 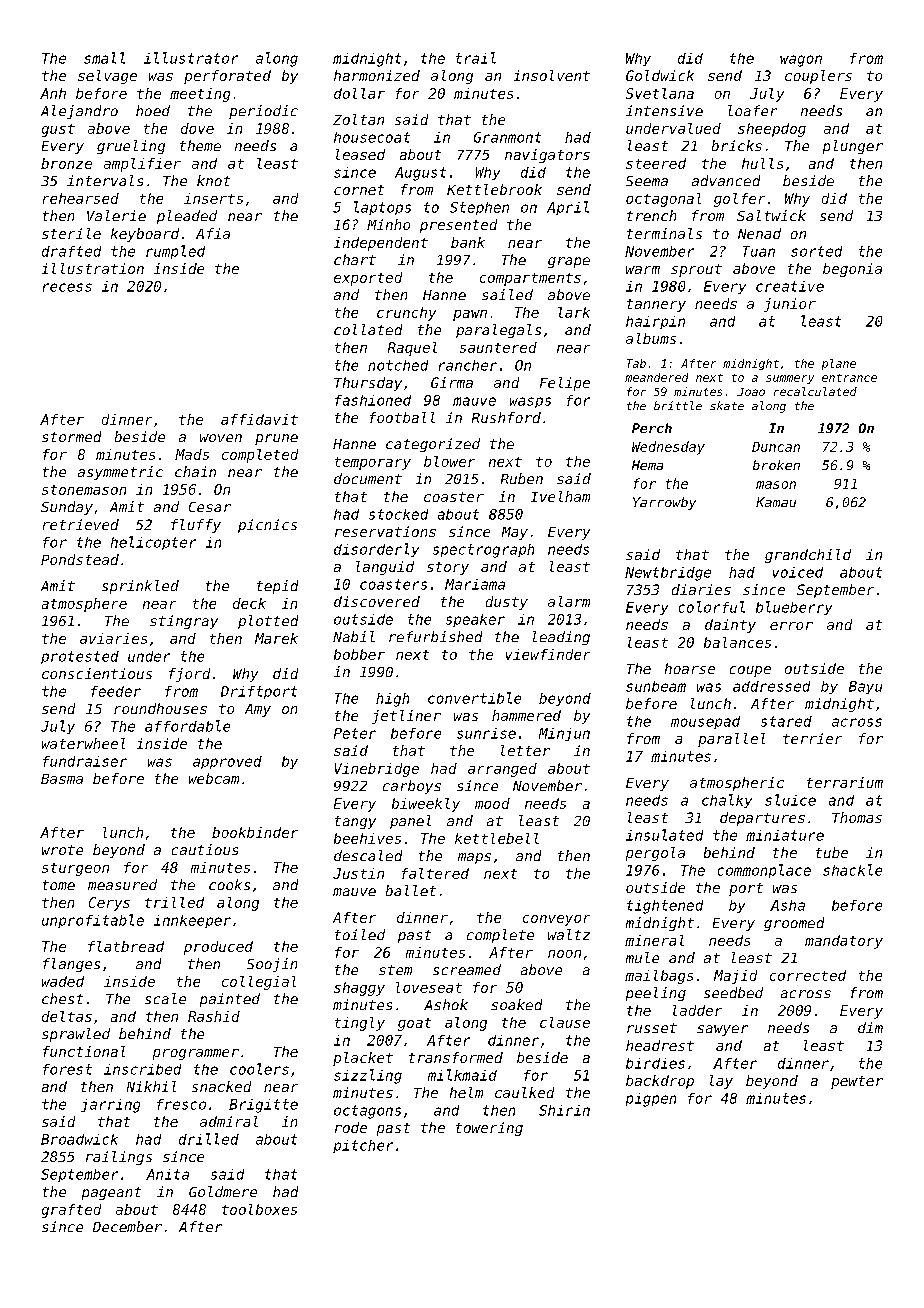 What do you see at coordinates (191, 58) in the screenshot?
I see `illustrator` at bounding box center [191, 58].
